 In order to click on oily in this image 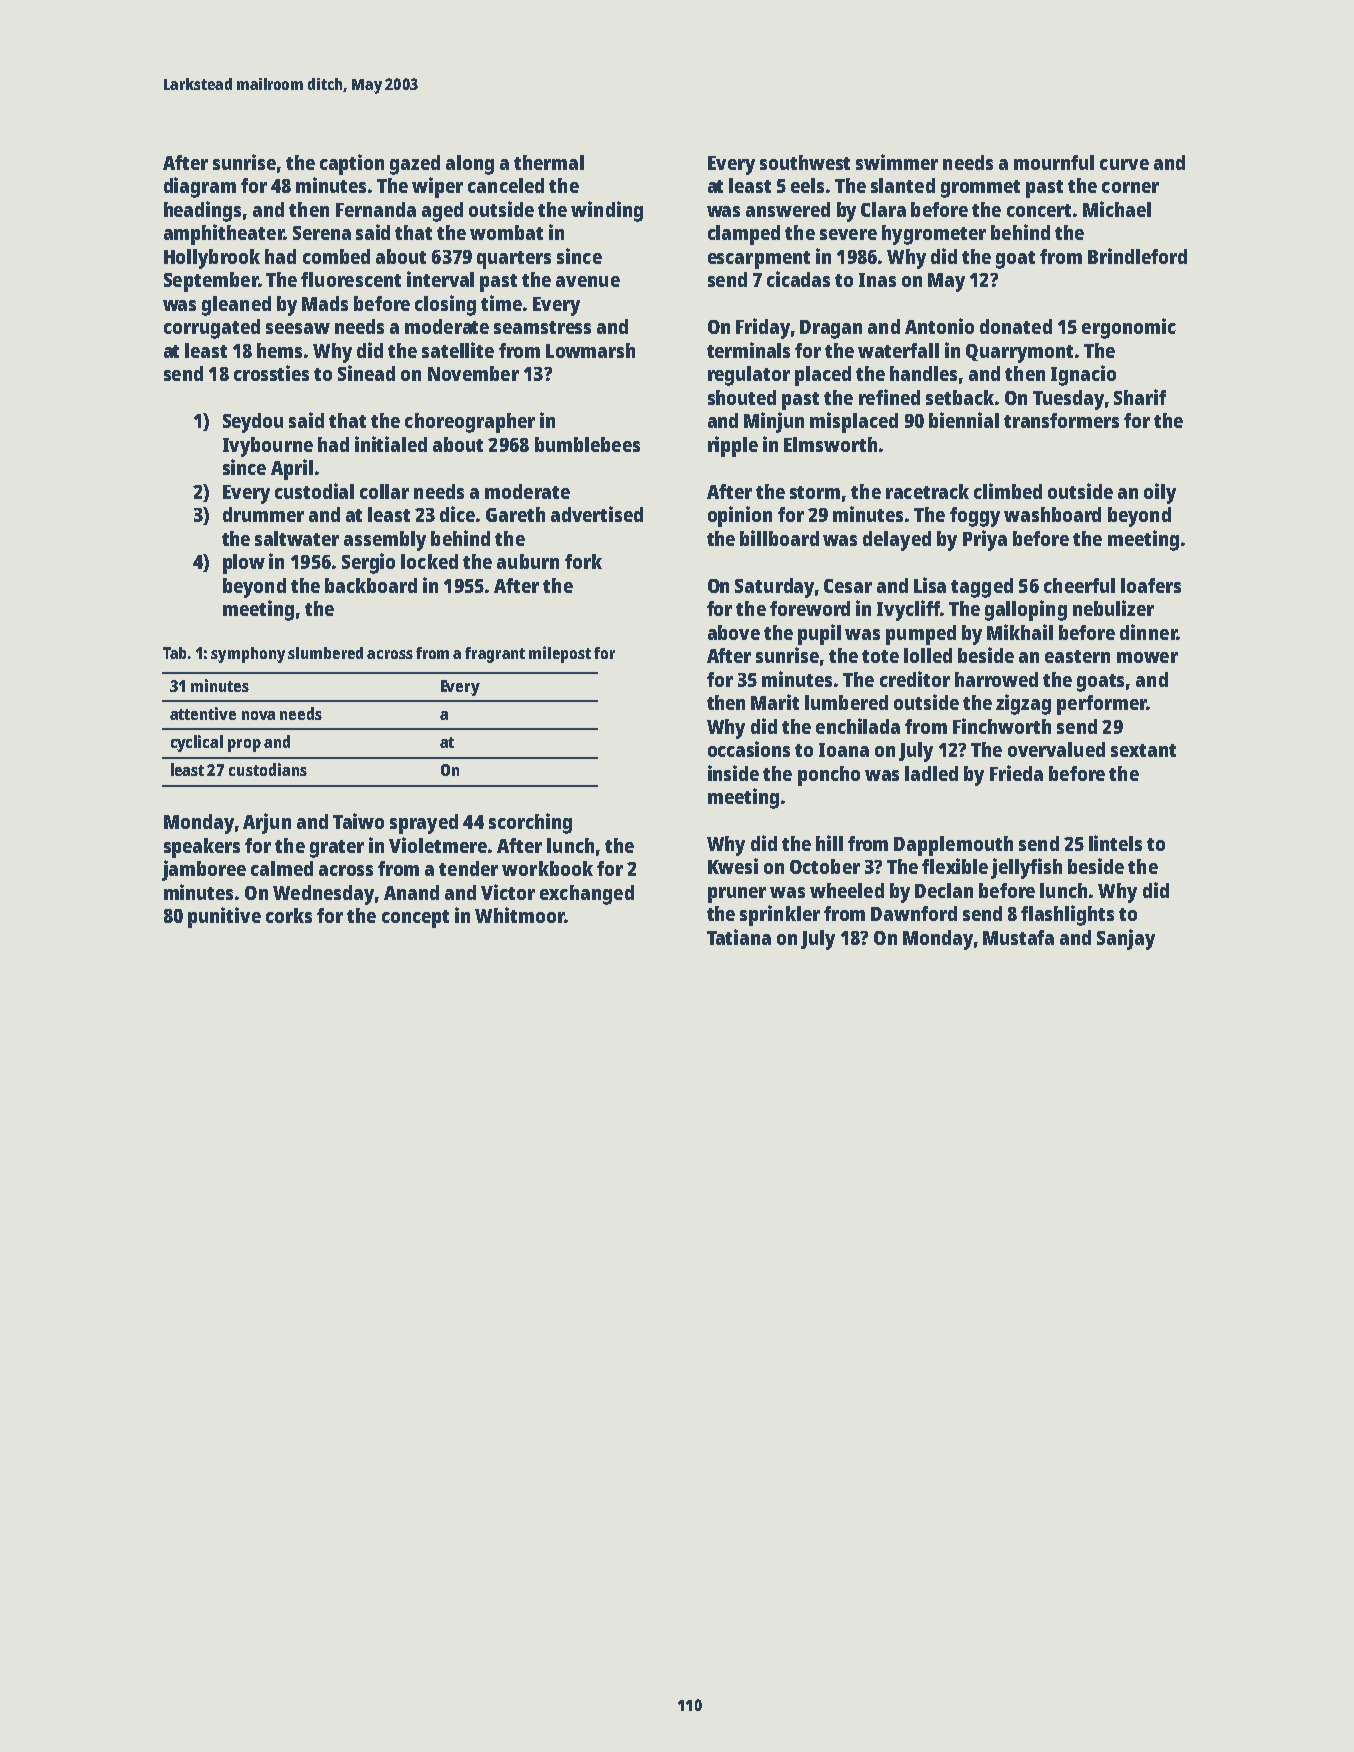, I will do `click(1160, 493)`.
